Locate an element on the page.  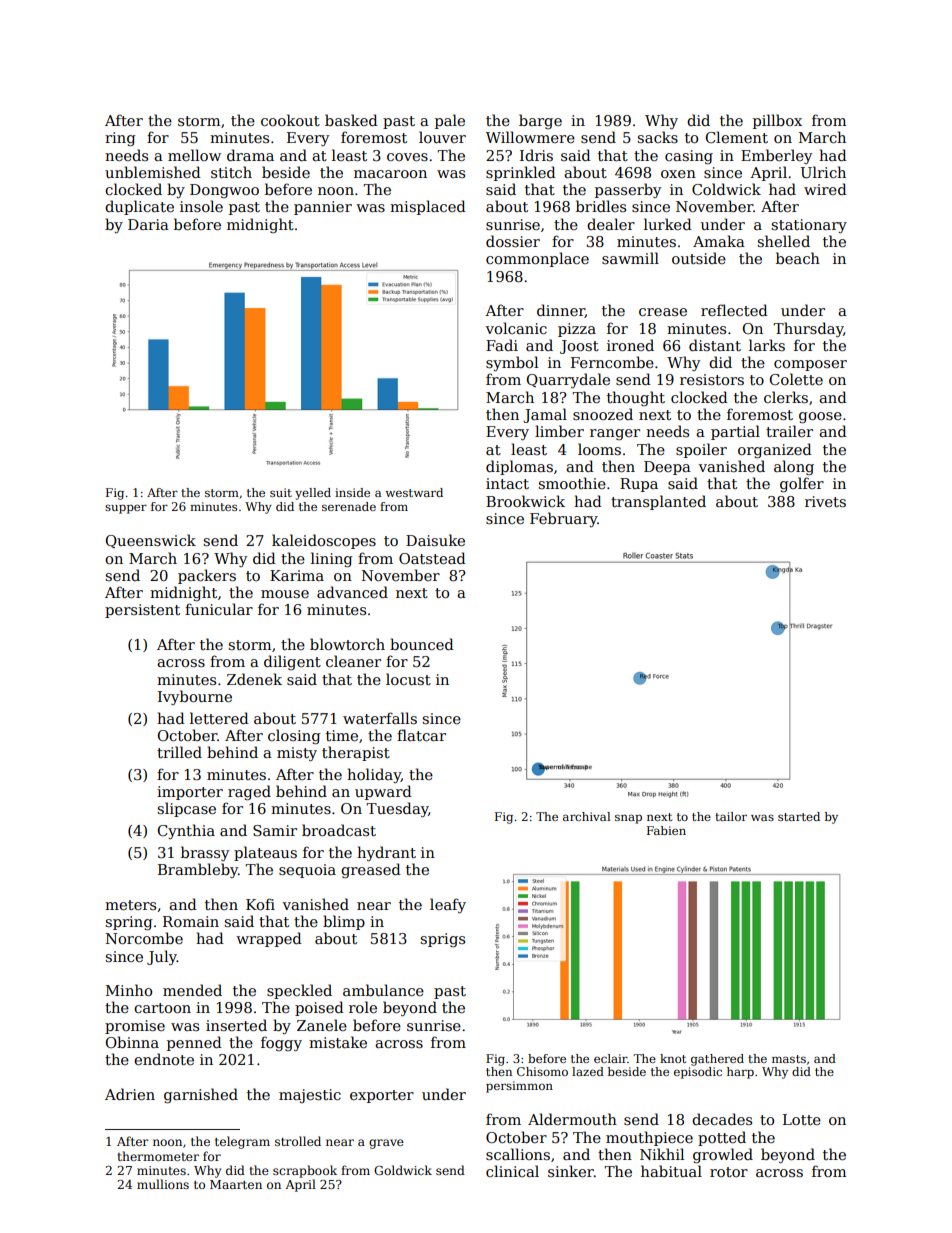
flatcar is located at coordinates (421, 735).
